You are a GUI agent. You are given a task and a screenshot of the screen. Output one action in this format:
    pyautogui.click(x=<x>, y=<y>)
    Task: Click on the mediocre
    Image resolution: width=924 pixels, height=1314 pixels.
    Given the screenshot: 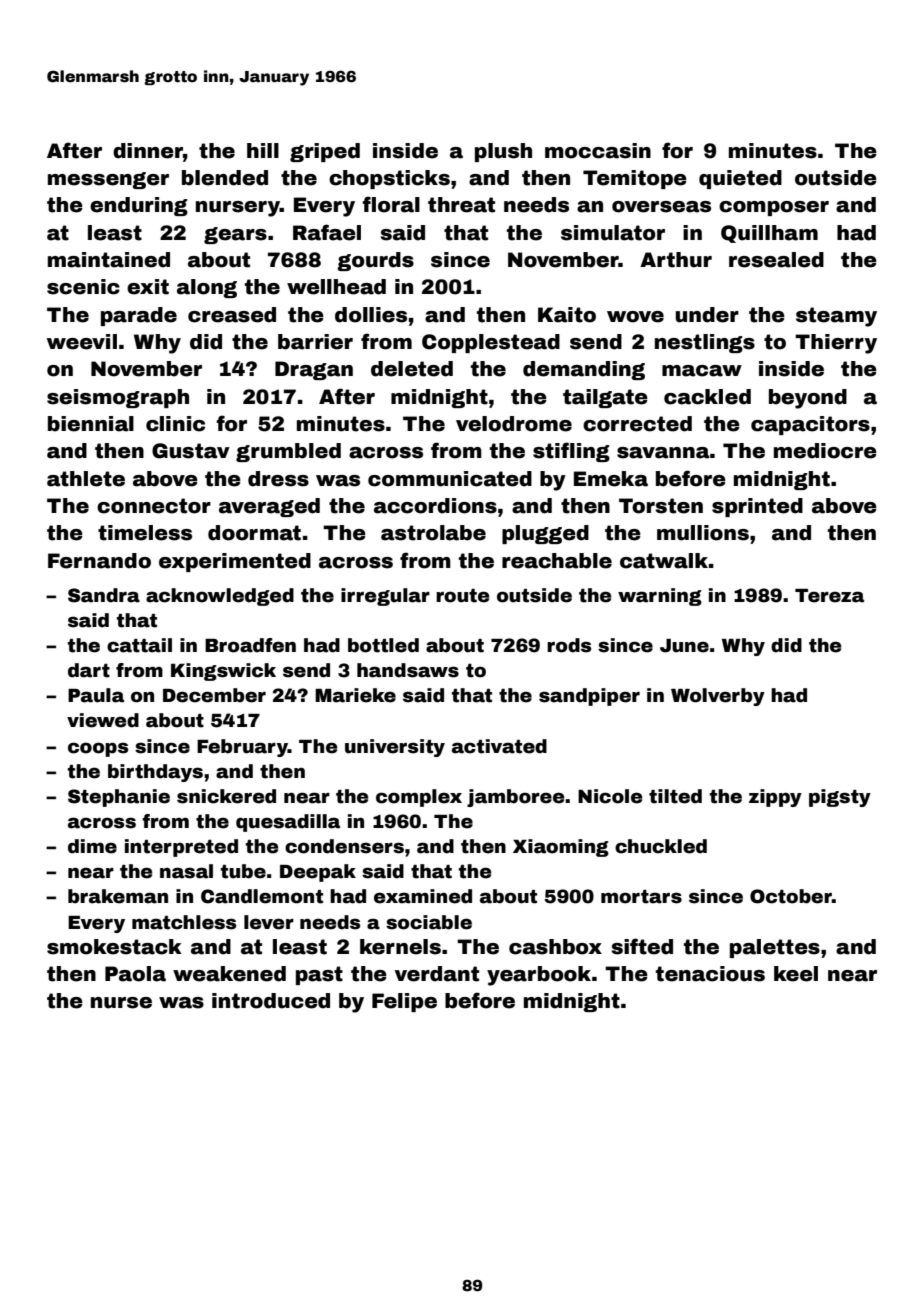 What is the action you would take?
    pyautogui.click(x=825, y=451)
